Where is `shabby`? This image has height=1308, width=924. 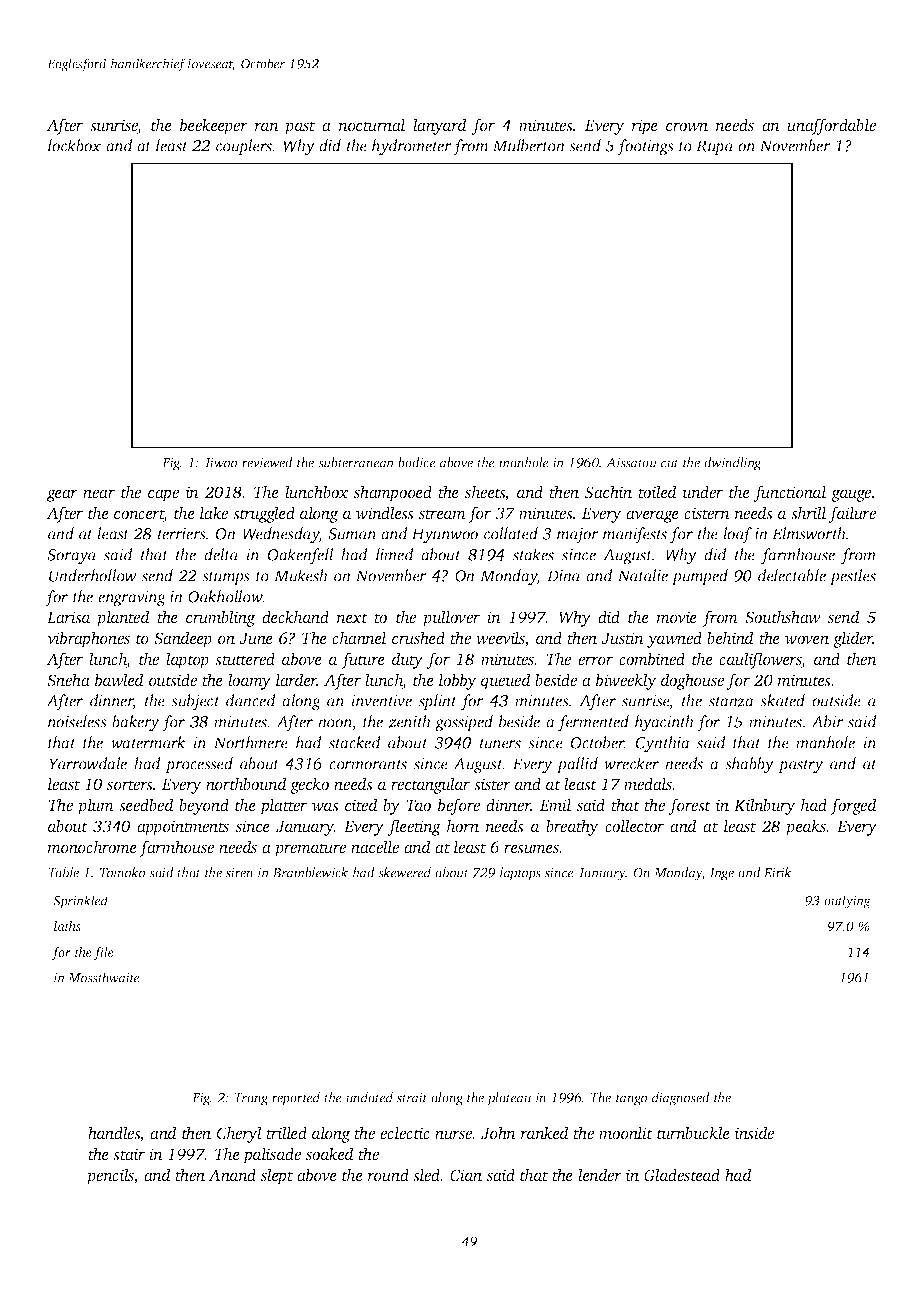
shabby is located at coordinates (749, 765).
